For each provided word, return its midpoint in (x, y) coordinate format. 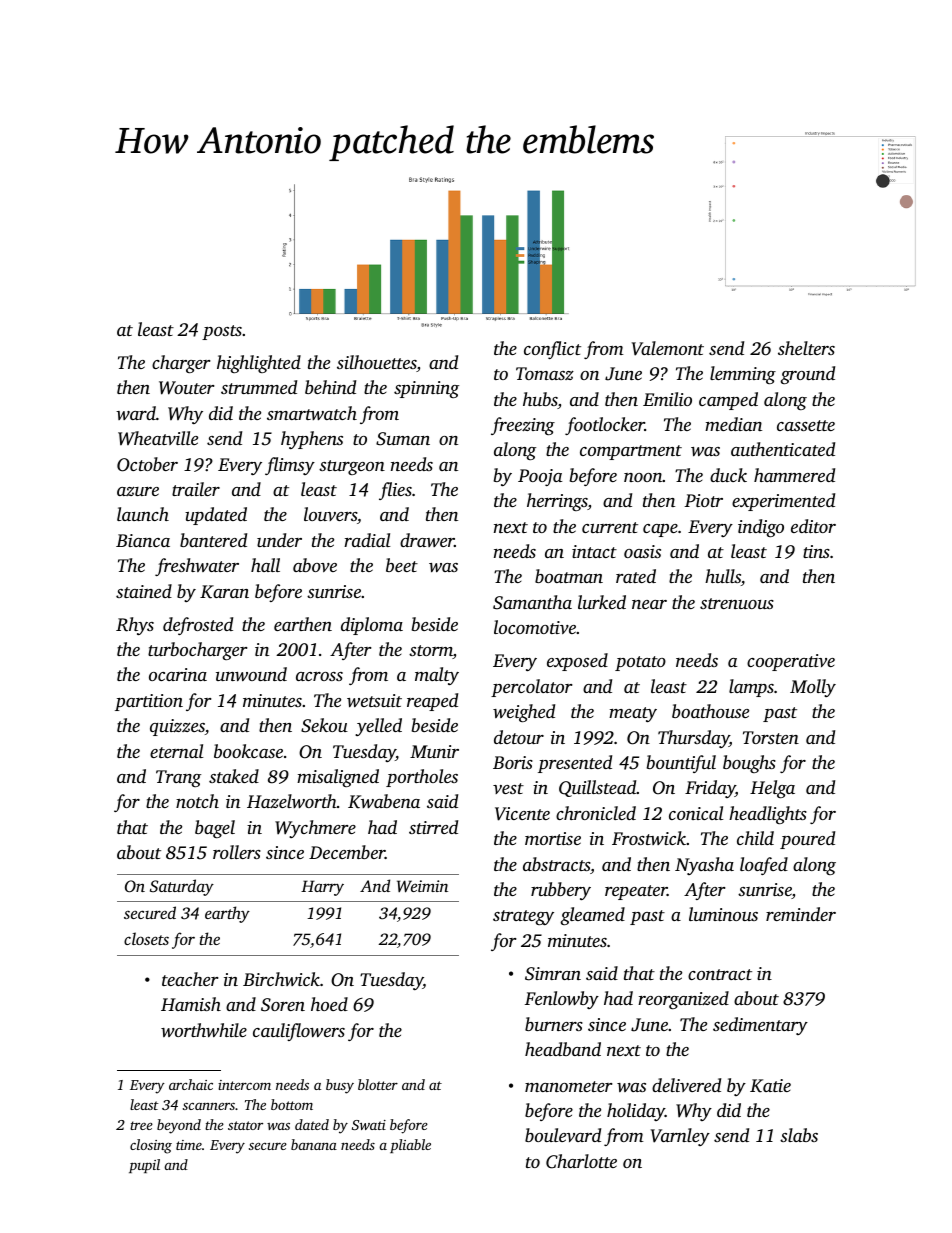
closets (146, 938)
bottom (292, 1104)
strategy (523, 917)
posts (222, 332)
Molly (813, 688)
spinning (426, 389)
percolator (532, 688)
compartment (631, 452)
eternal (176, 751)
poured (807, 840)
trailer (196, 489)
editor (813, 526)
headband (563, 1049)
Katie (770, 1086)
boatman (569, 576)
